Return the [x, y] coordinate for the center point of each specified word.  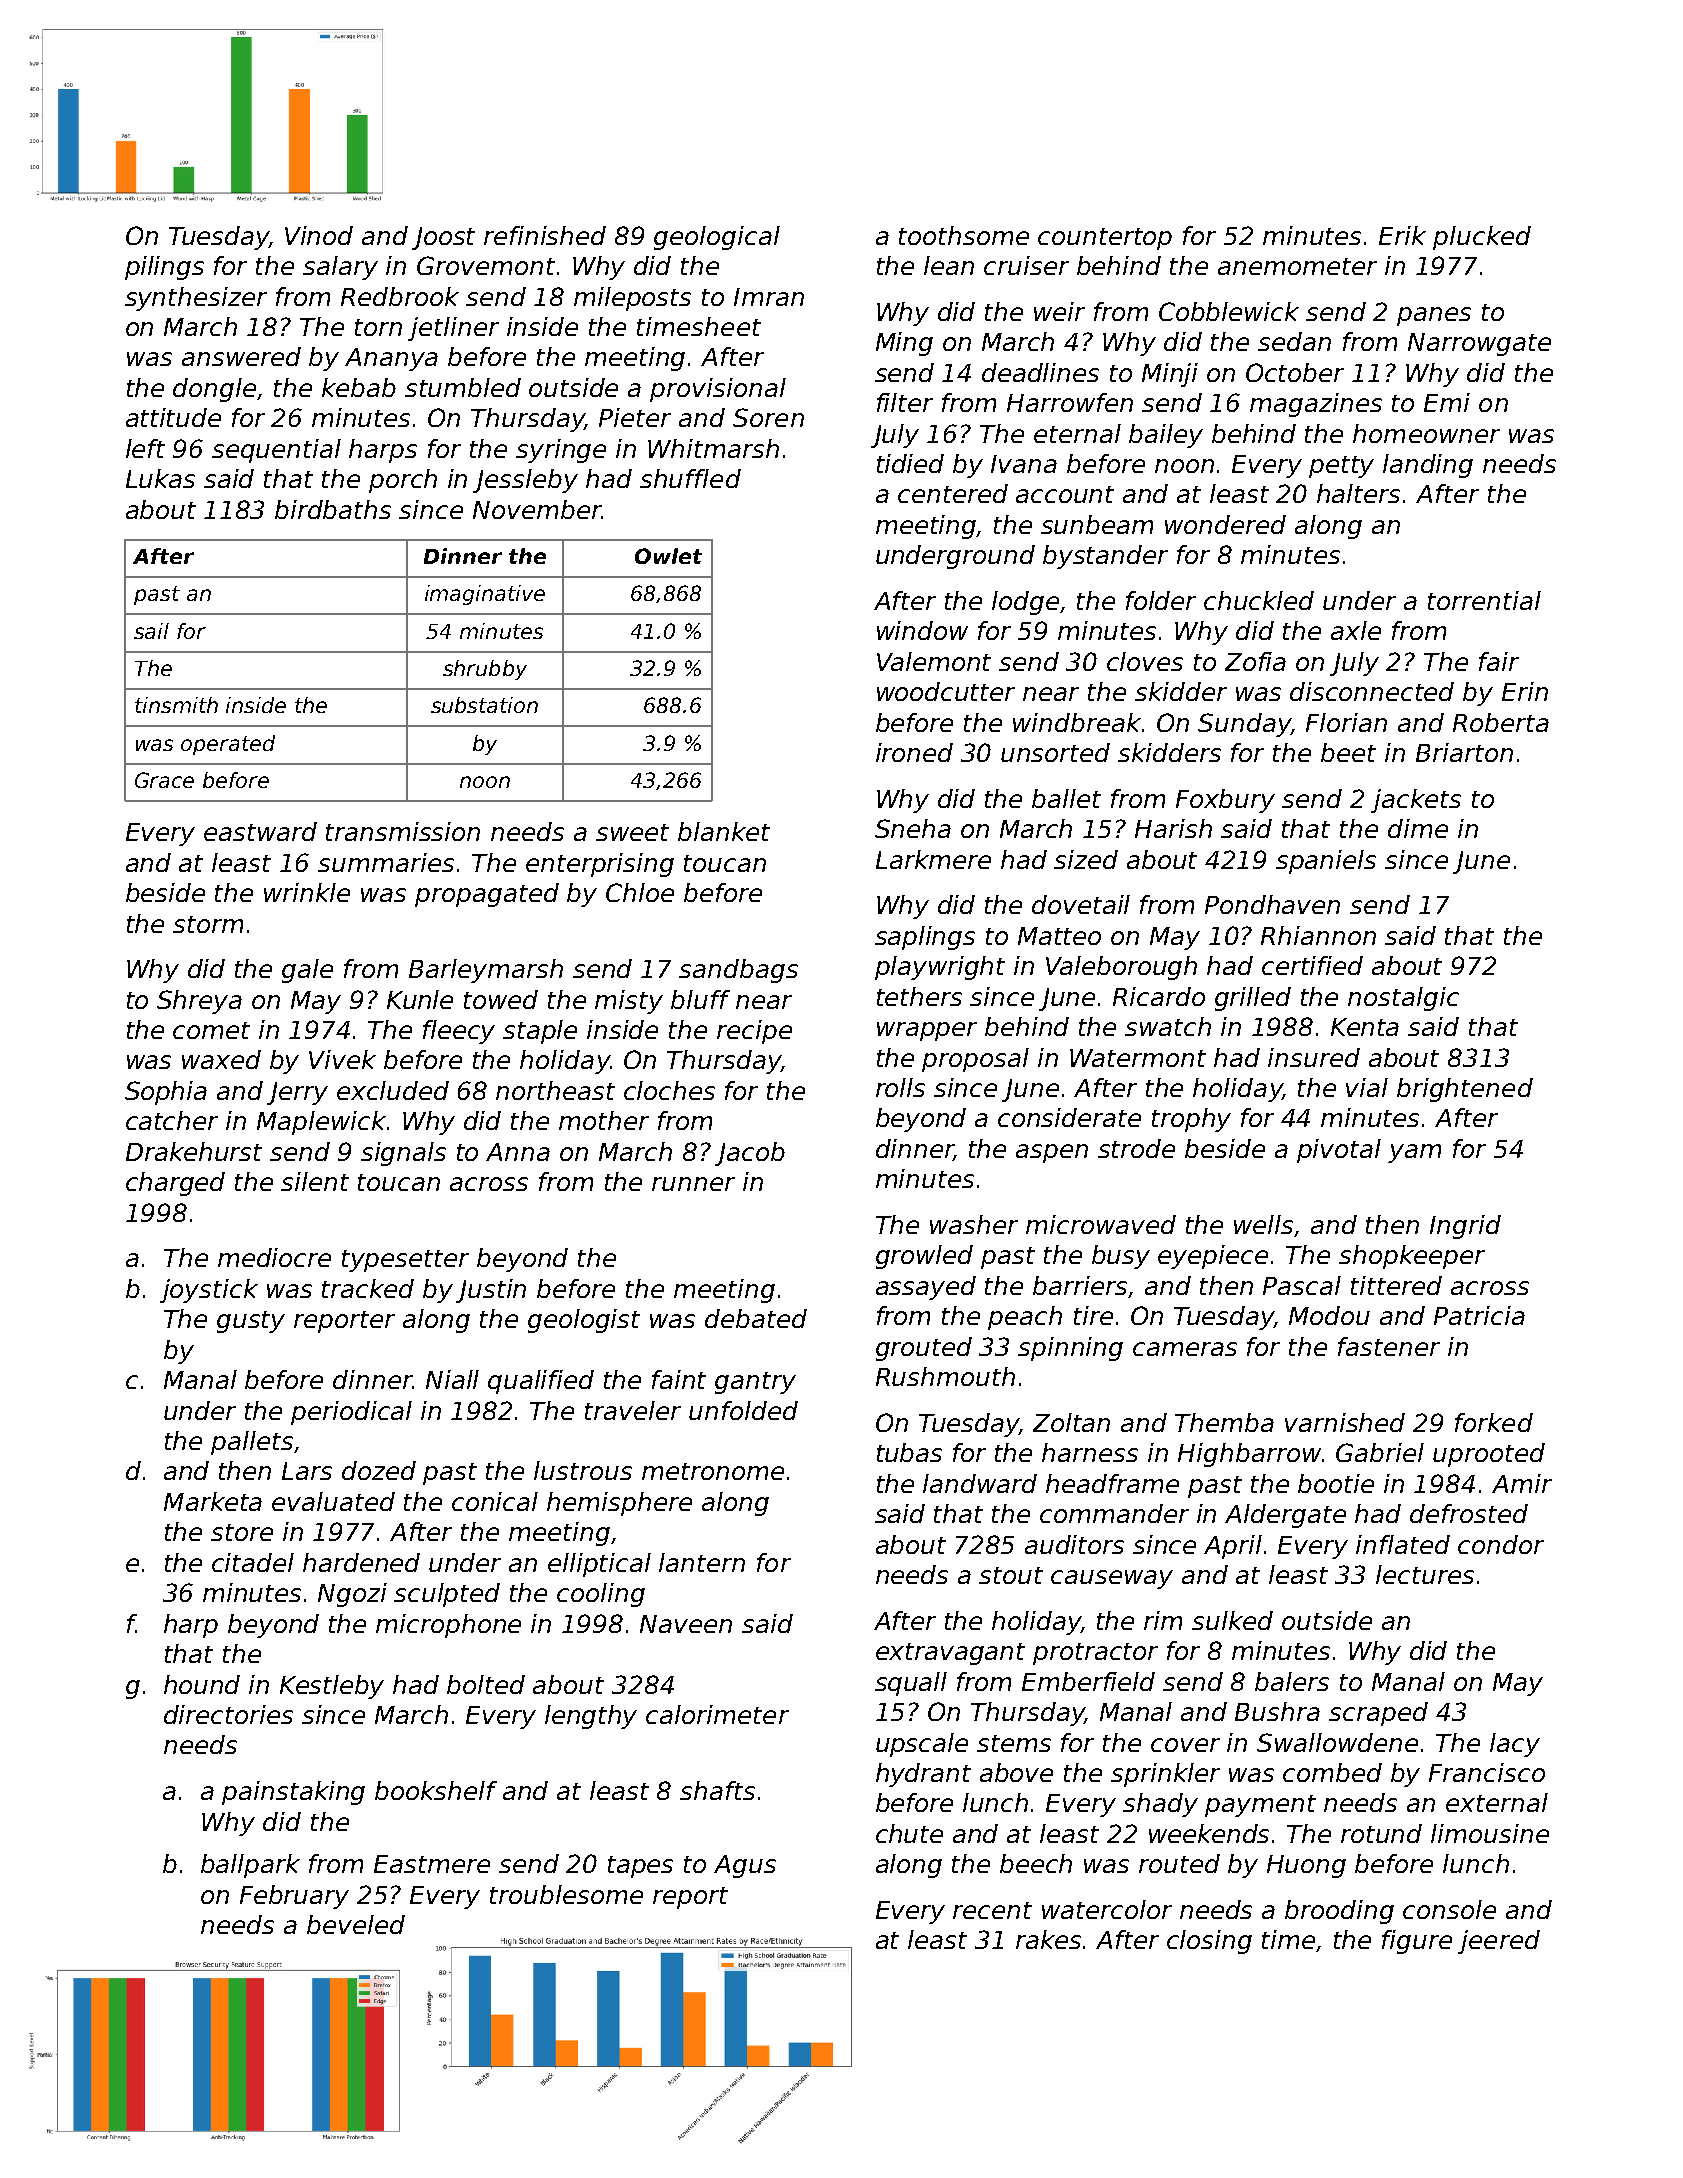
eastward [260, 831]
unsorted [1055, 752]
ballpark [250, 1866]
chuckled [1259, 600]
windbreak [1077, 722]
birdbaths [333, 509]
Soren [768, 417]
